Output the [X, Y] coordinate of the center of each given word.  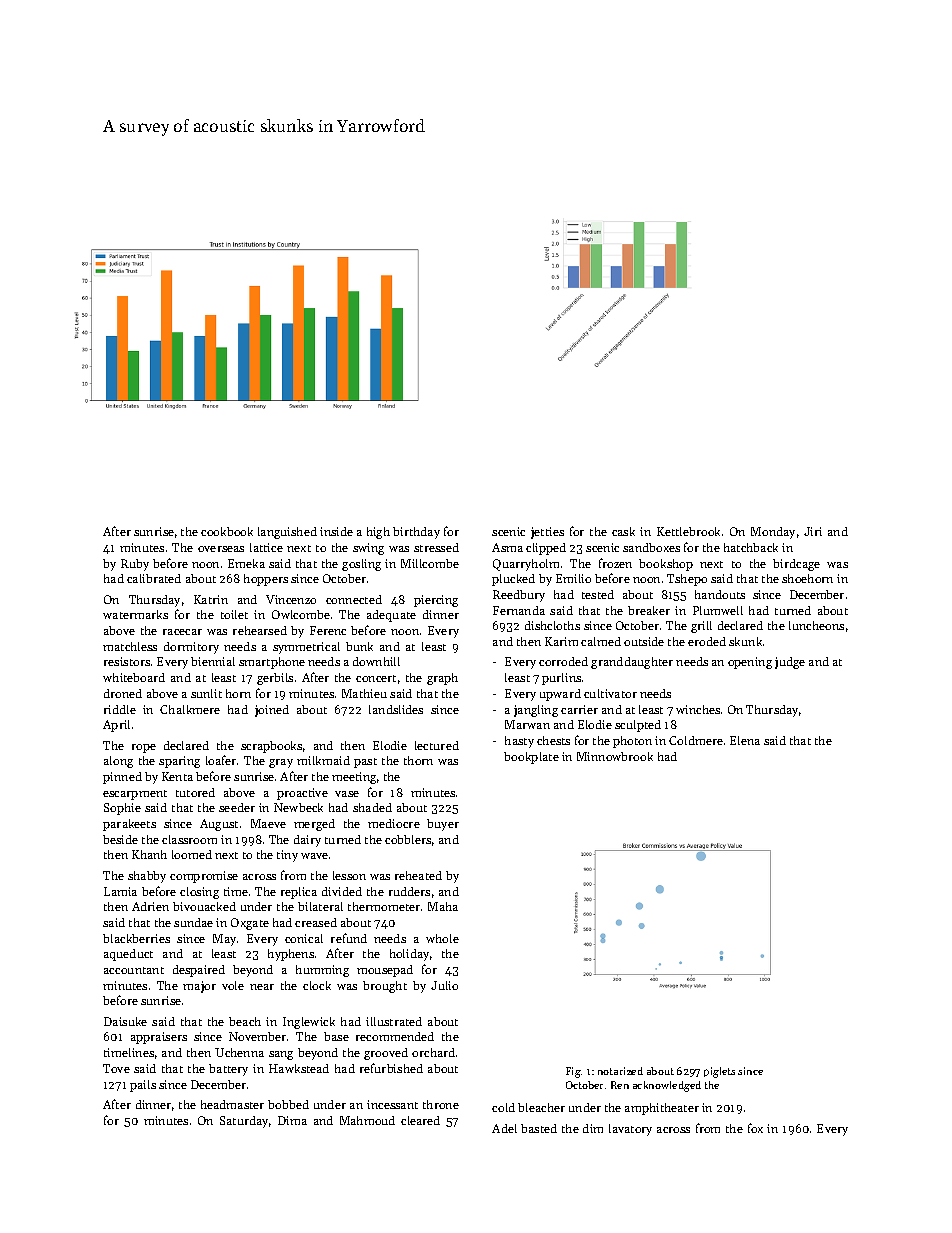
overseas [221, 549]
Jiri [813, 531]
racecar [182, 632]
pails [143, 1086]
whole [442, 938]
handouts [720, 594]
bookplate [531, 758]
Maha [443, 906]
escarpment [135, 795]
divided [342, 891]
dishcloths [552, 625]
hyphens [291, 955]
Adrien [150, 906]
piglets [719, 1072]
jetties [547, 533]
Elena [745, 740]
